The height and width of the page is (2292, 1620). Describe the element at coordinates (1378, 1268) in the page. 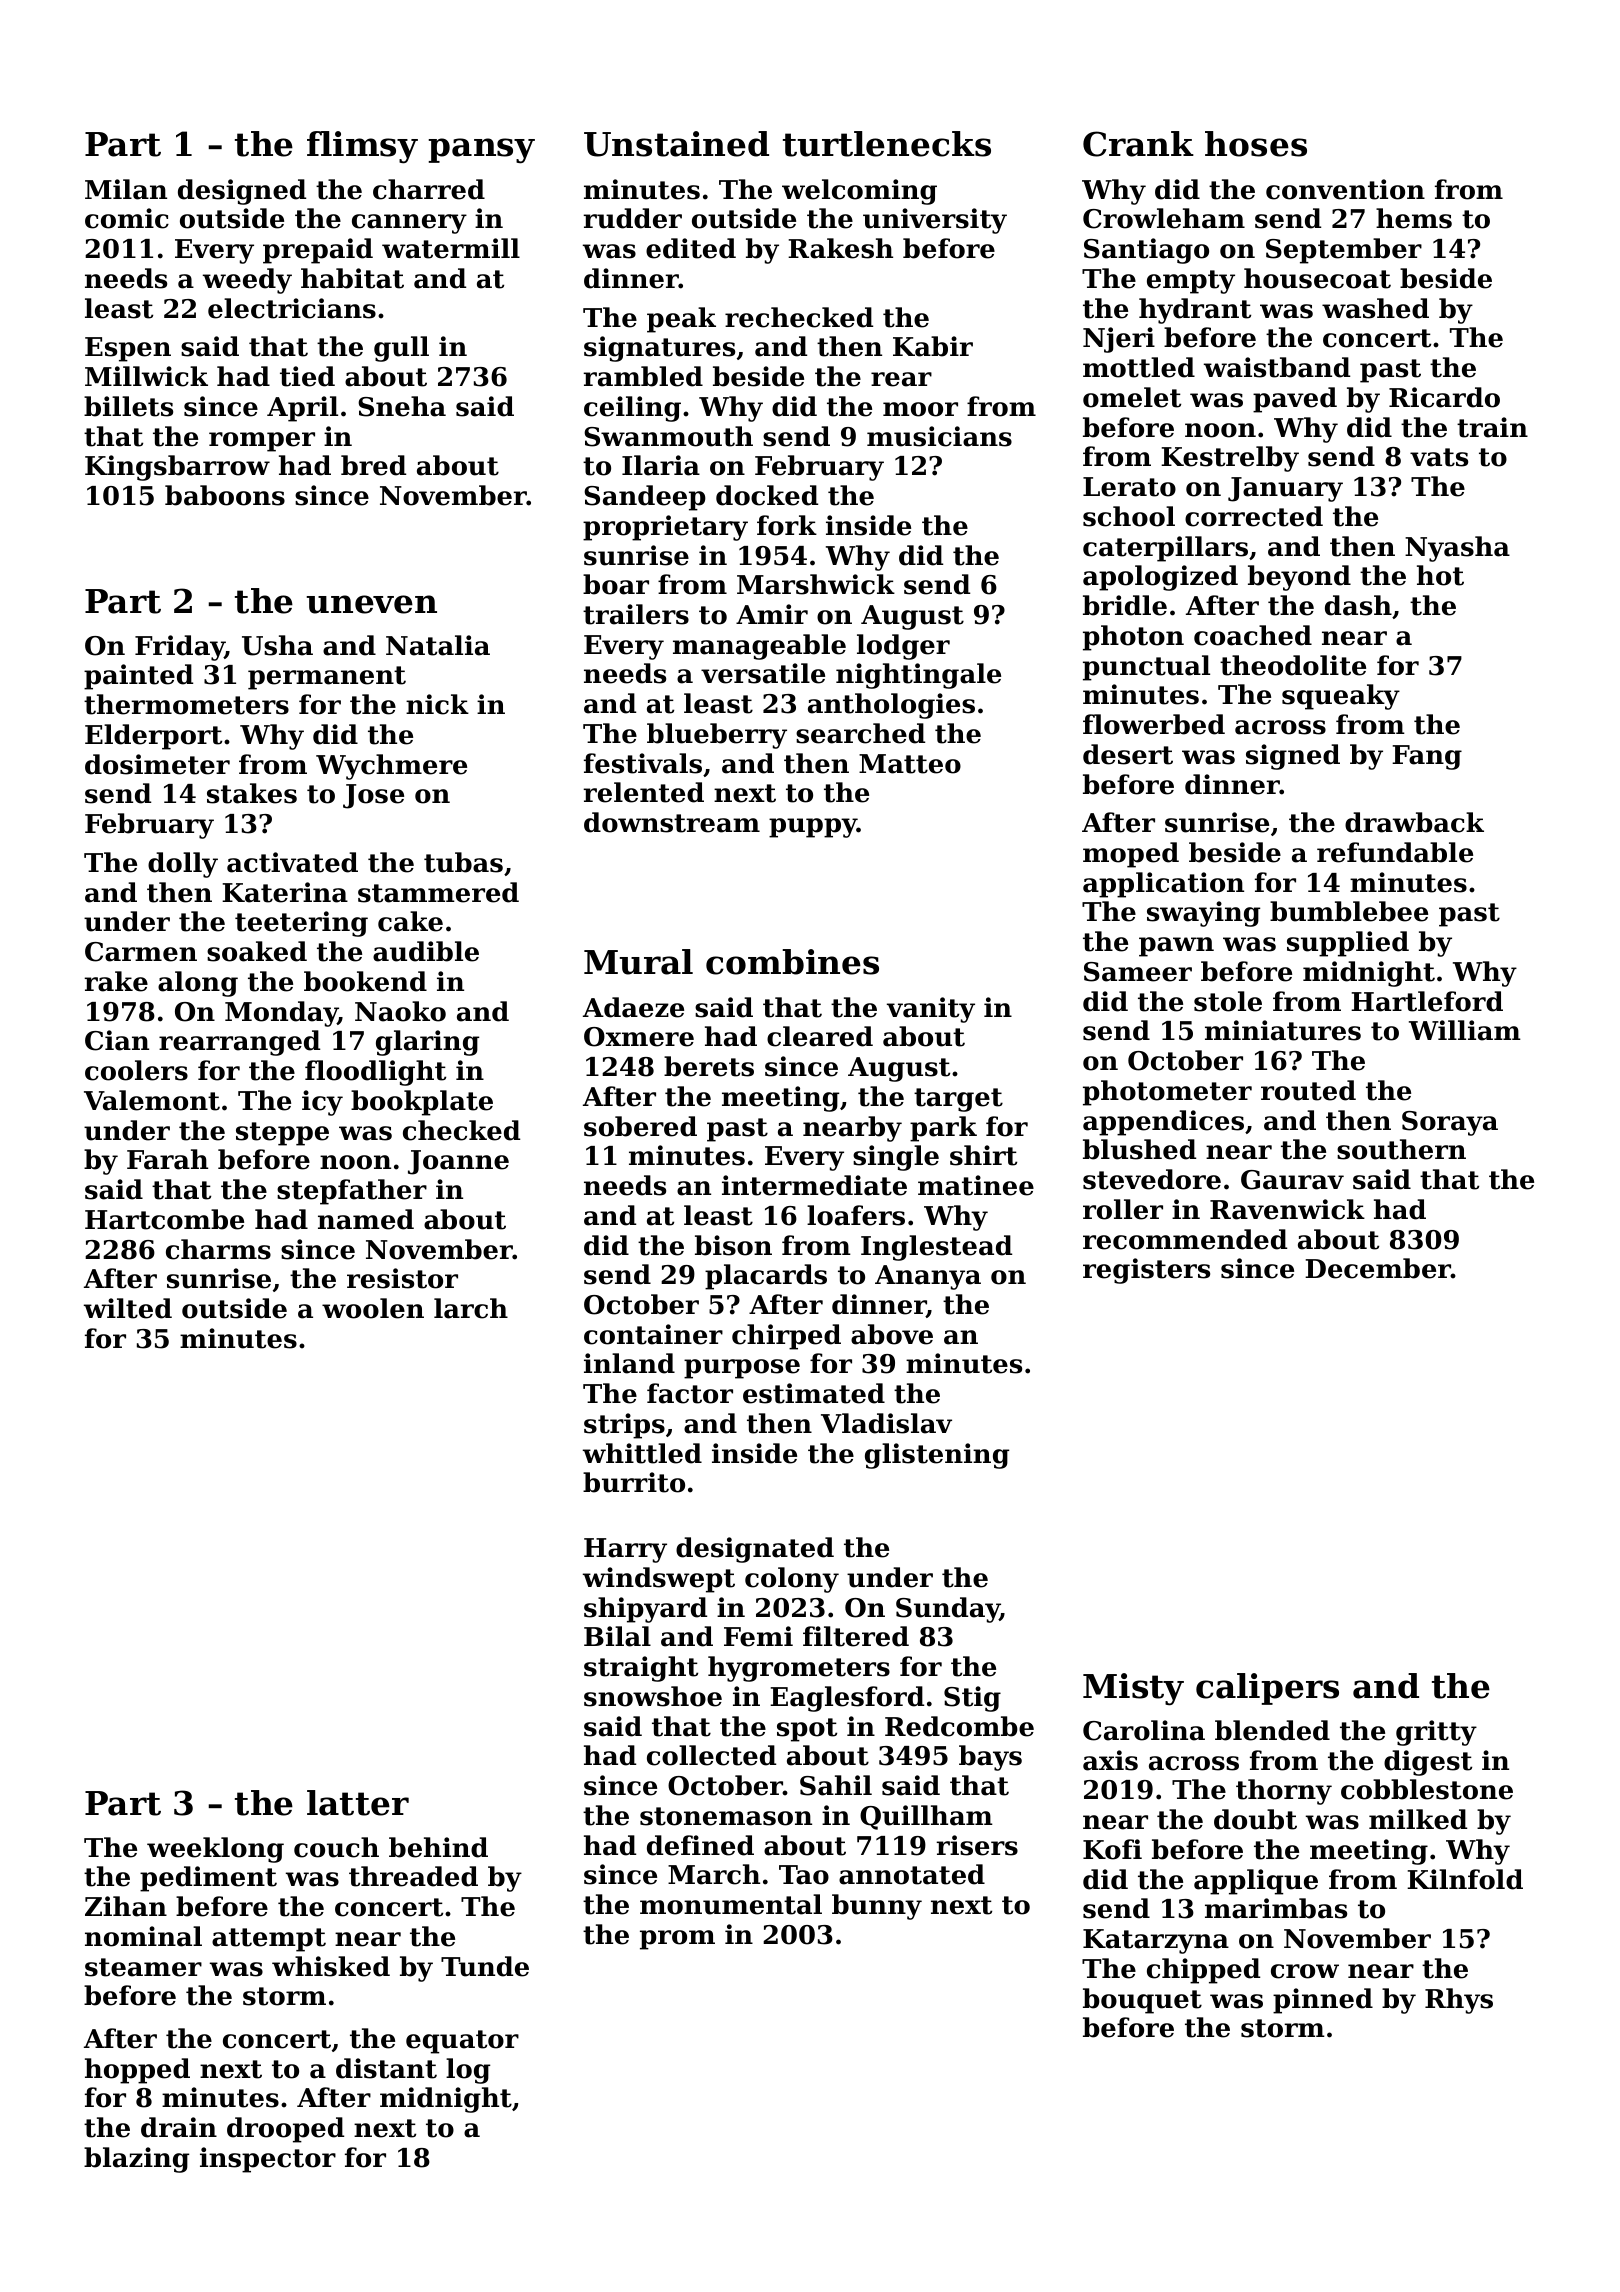

I see `December` at that location.
